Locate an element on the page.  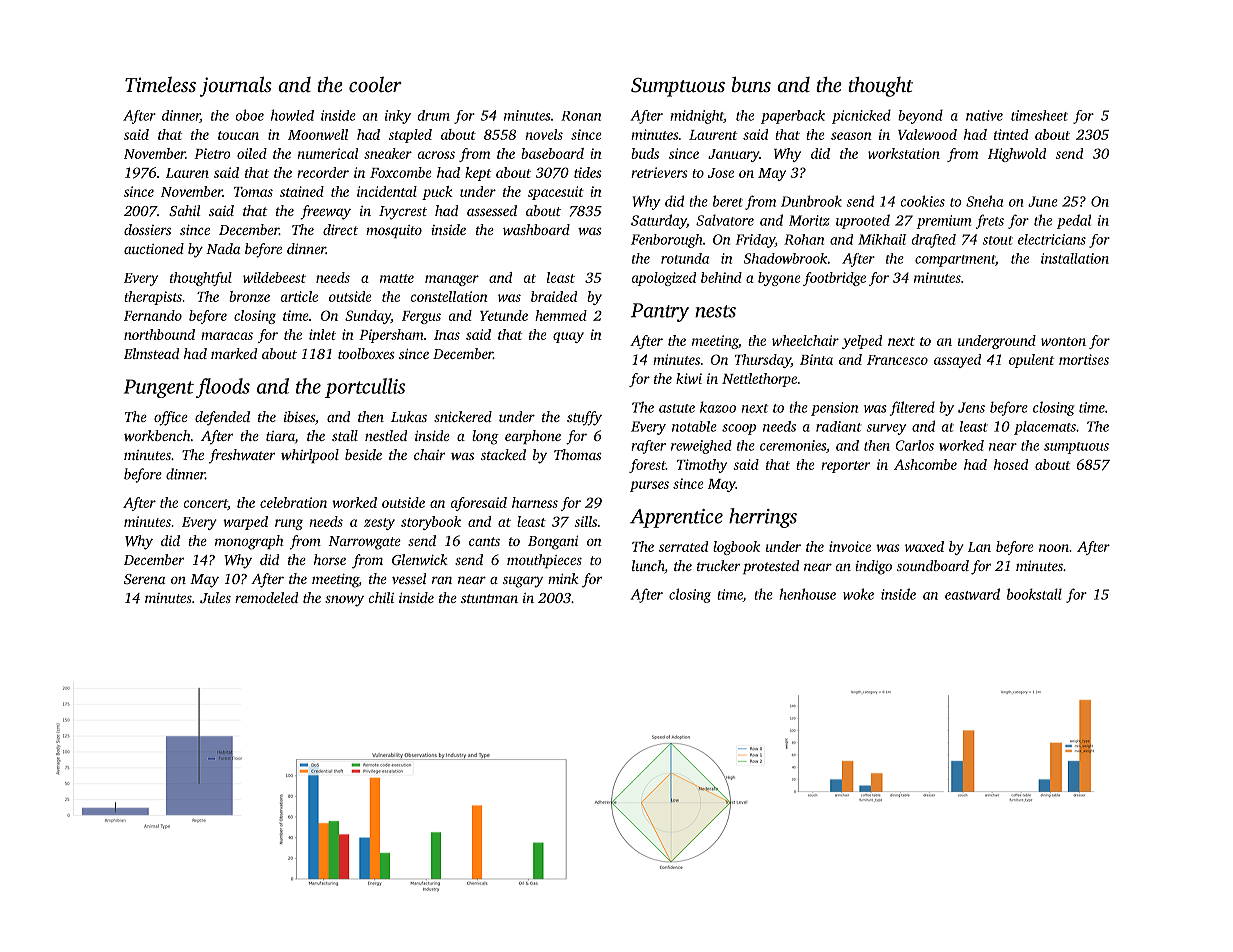
recorder is located at coordinates (323, 172).
